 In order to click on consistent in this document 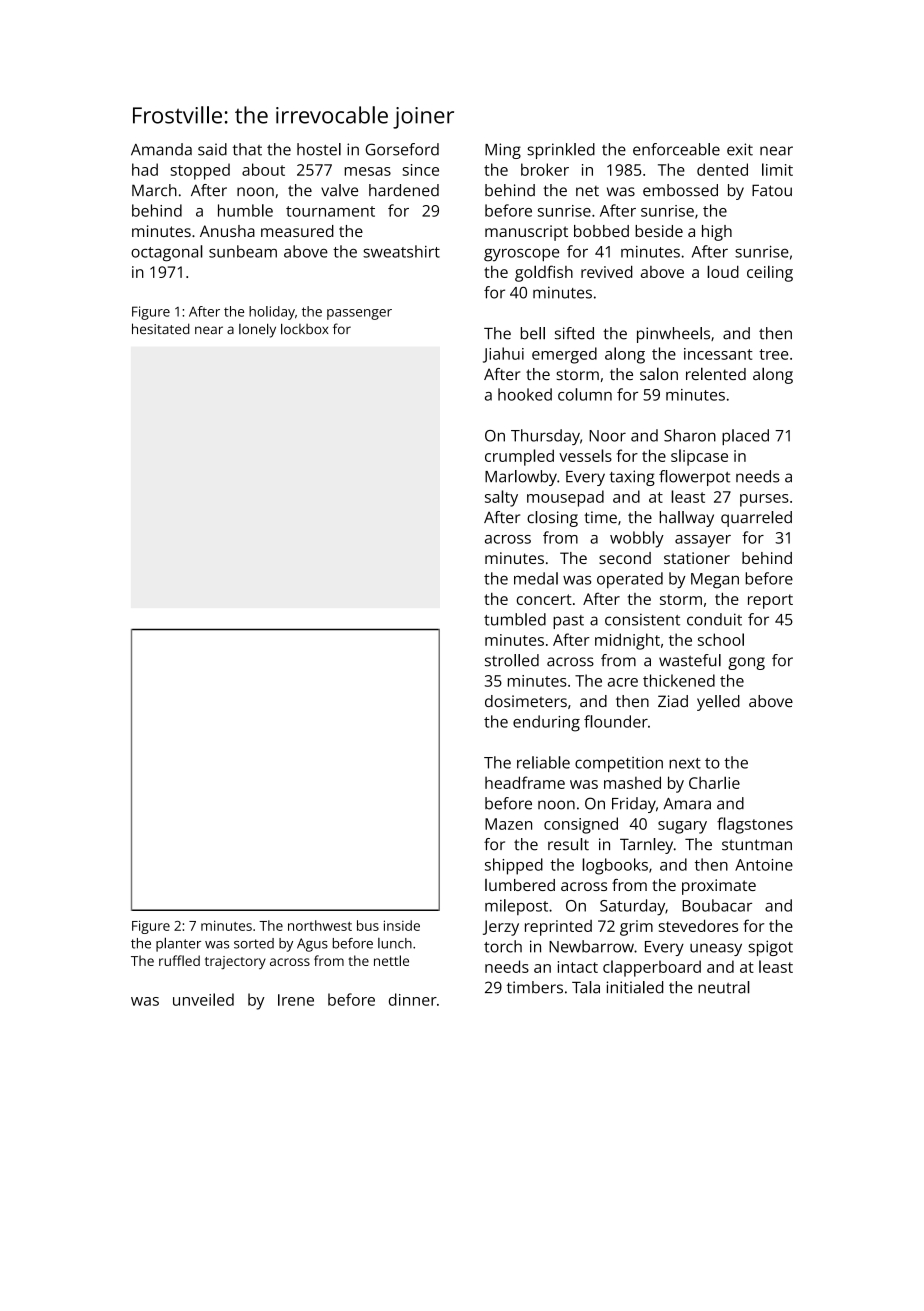, I will do `click(642, 619)`.
